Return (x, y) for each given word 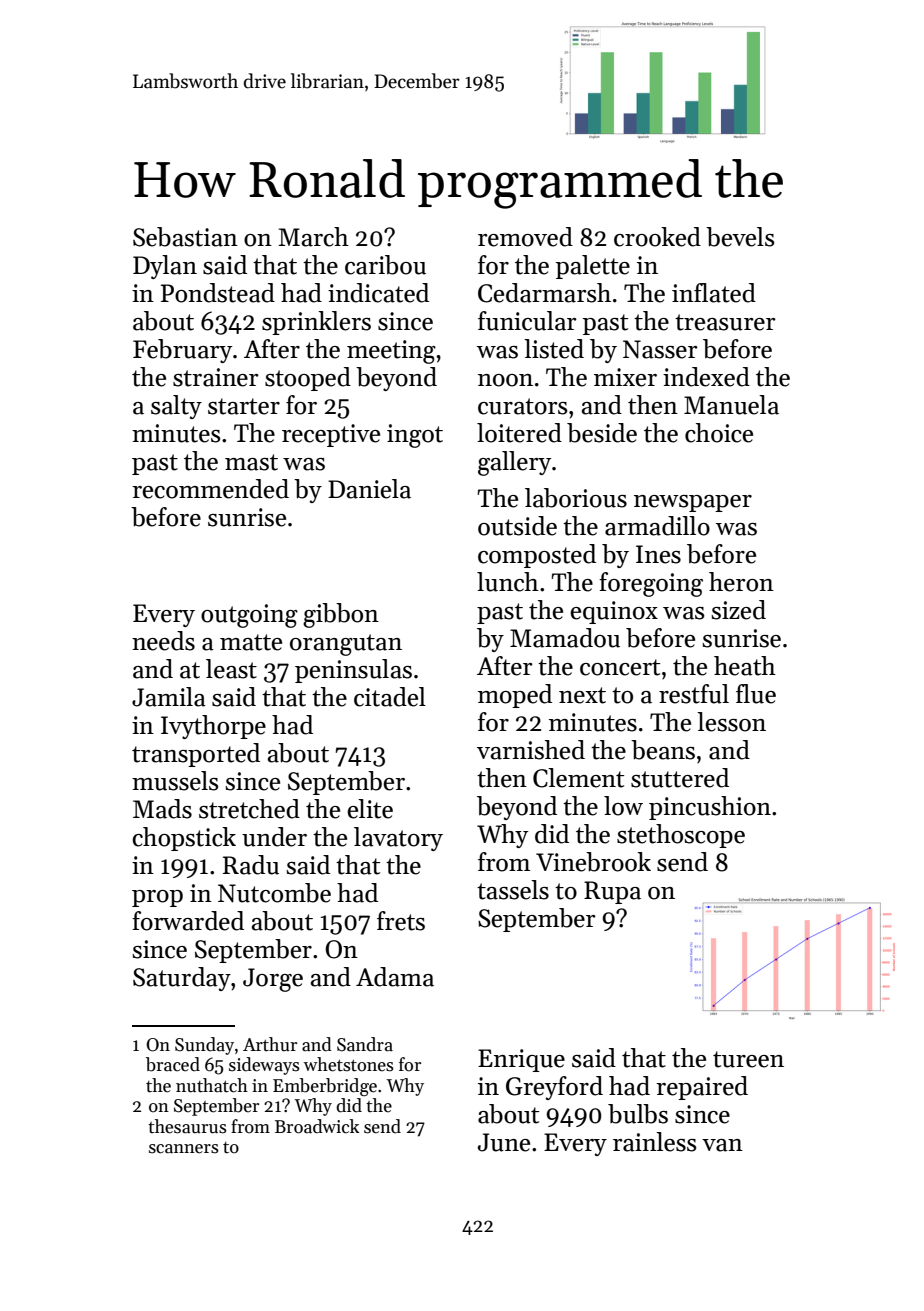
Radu (251, 865)
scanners (184, 1149)
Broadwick (317, 1126)
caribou (385, 265)
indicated (378, 293)
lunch (508, 582)
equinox (614, 612)
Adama (395, 977)
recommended (210, 489)
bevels (740, 237)
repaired (702, 1088)
